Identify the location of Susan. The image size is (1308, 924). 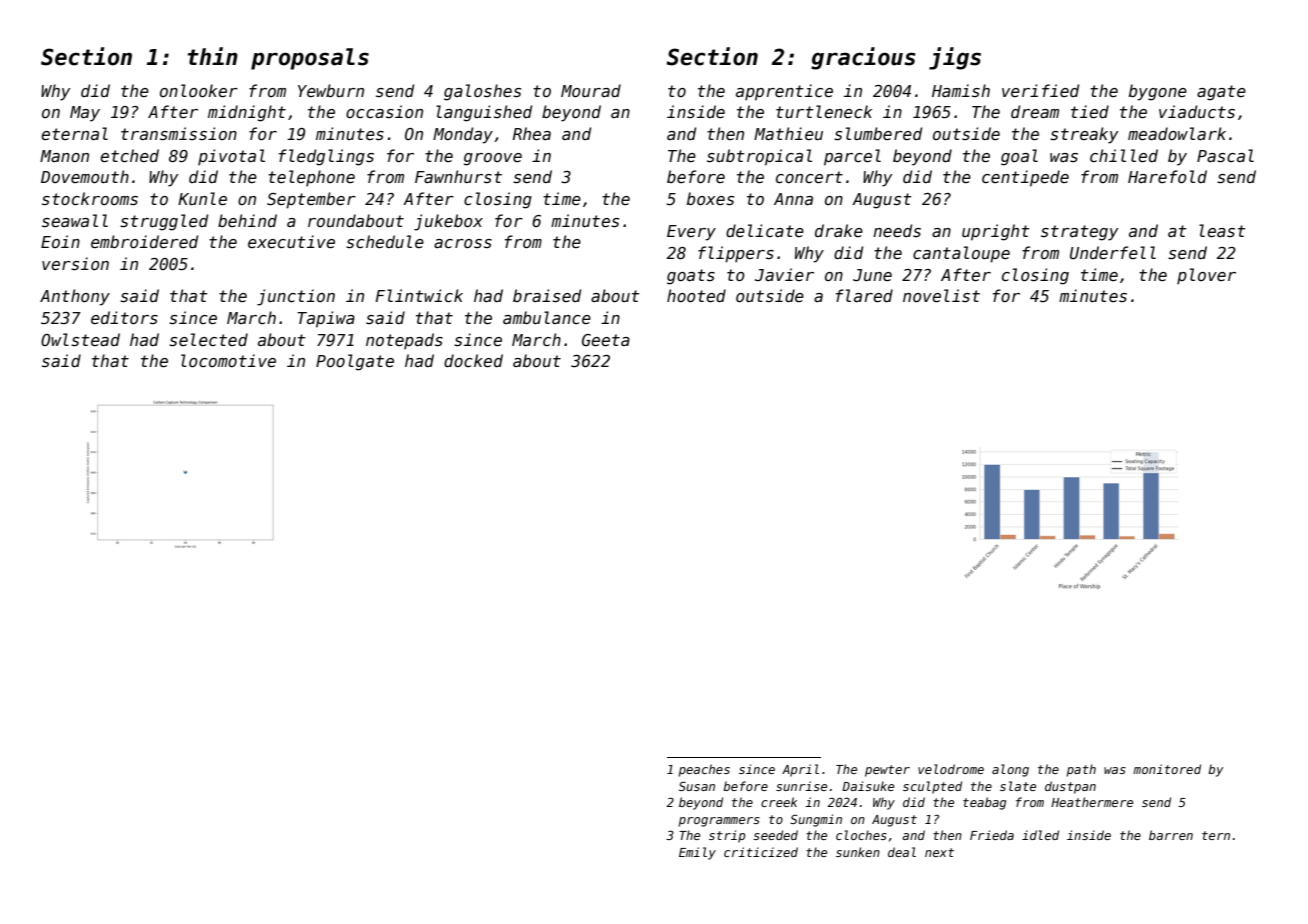
(697, 786).
